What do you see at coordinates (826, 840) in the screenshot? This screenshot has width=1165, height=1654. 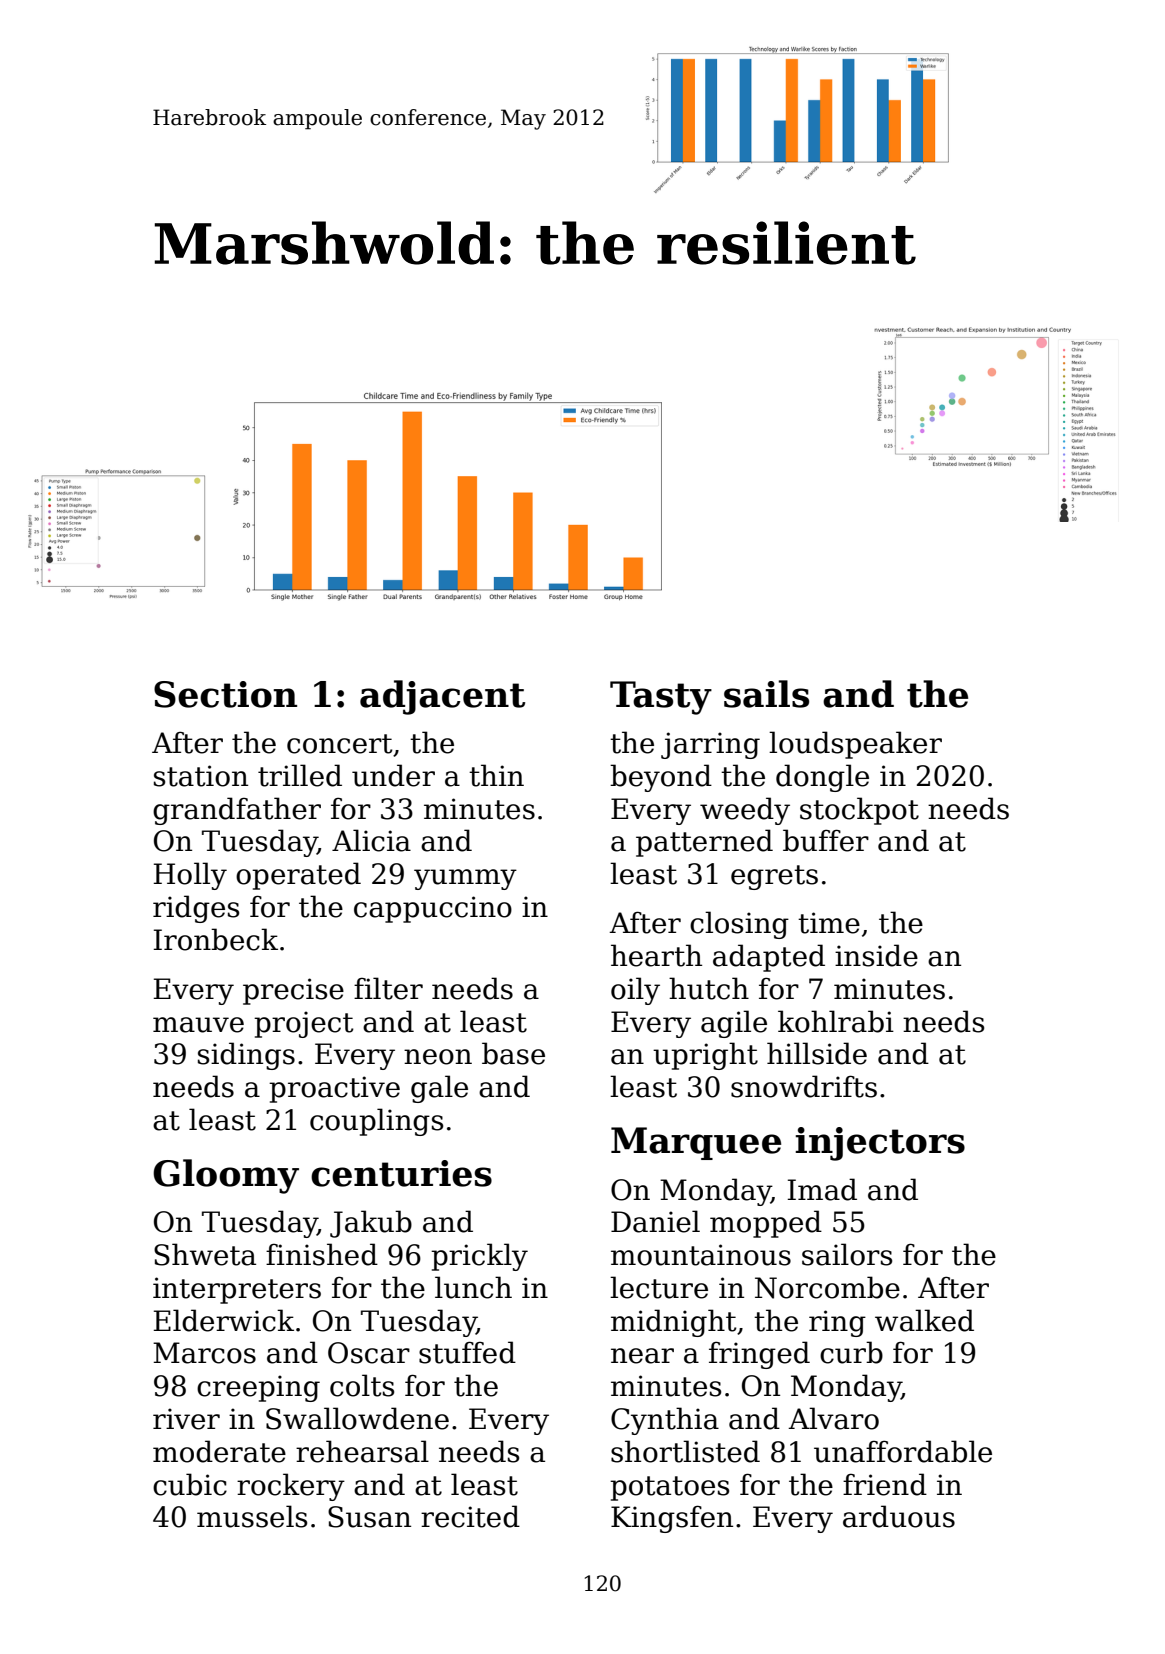 I see `buffer` at bounding box center [826, 840].
